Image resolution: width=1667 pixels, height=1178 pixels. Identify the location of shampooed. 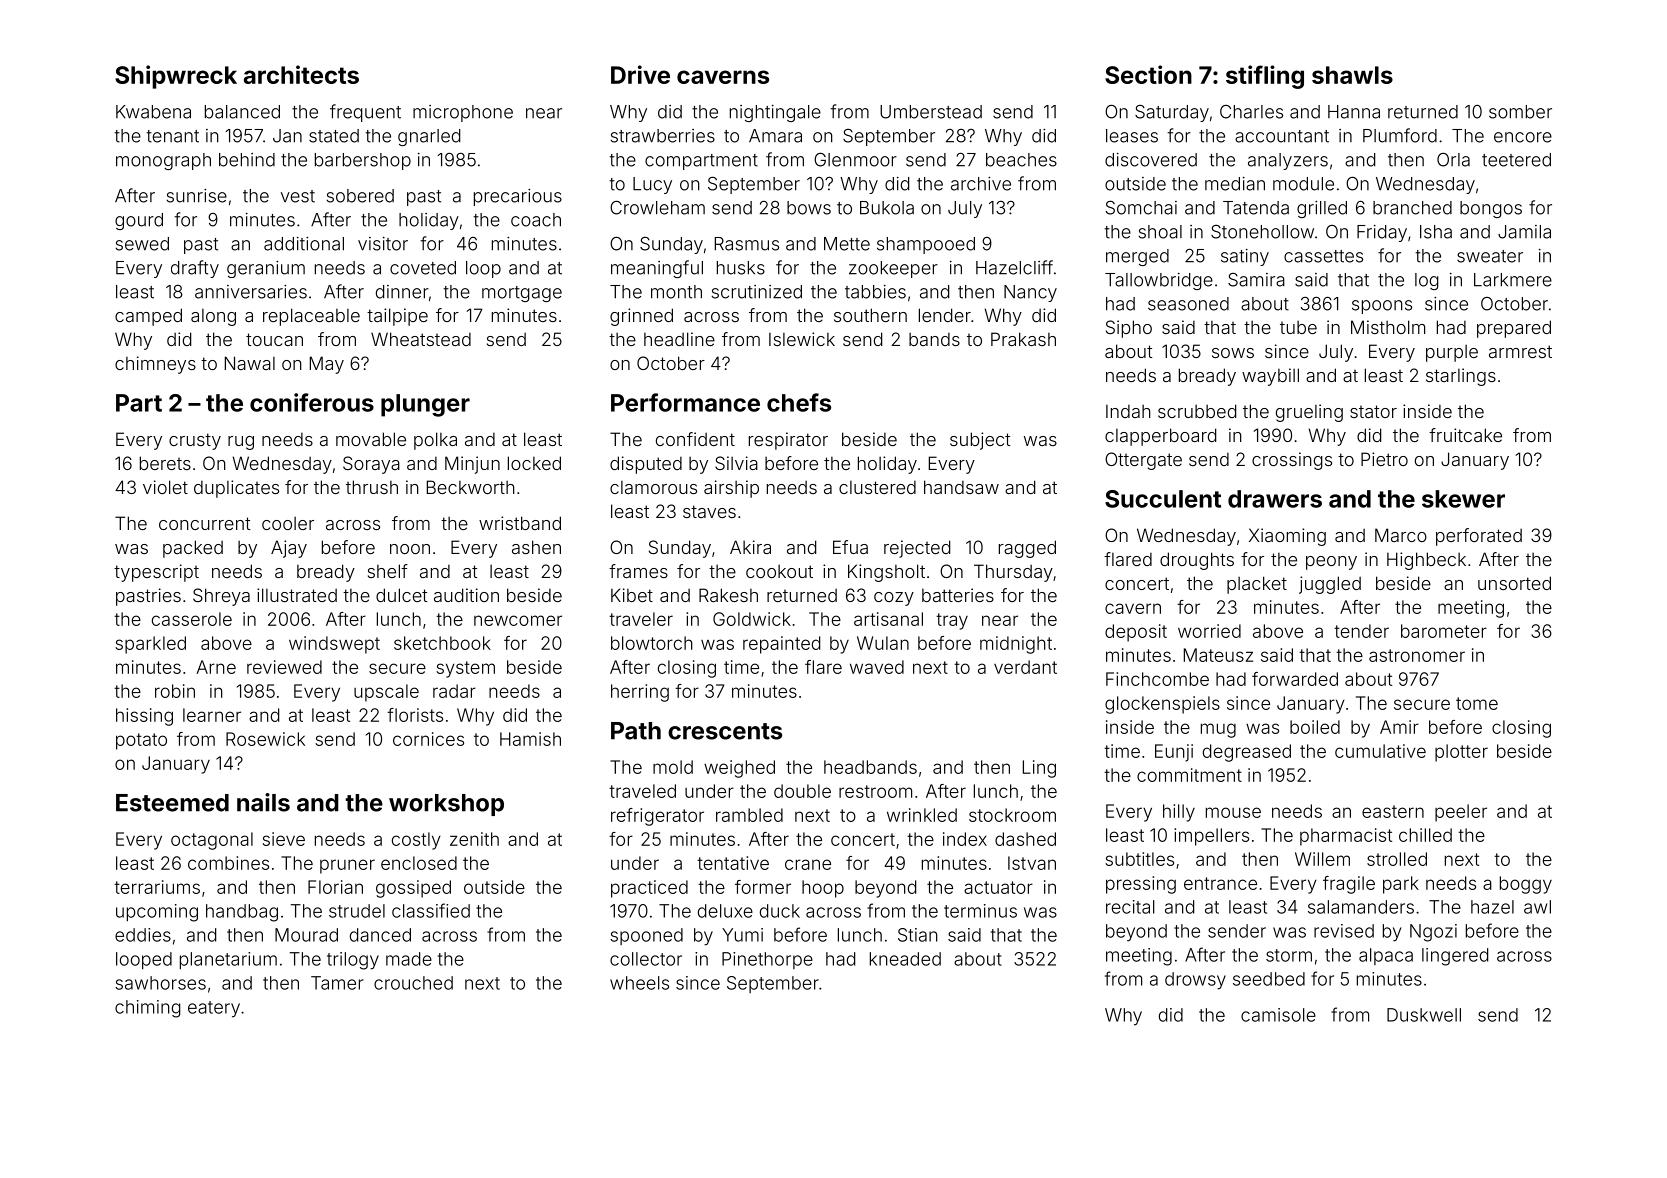
(926, 245).
